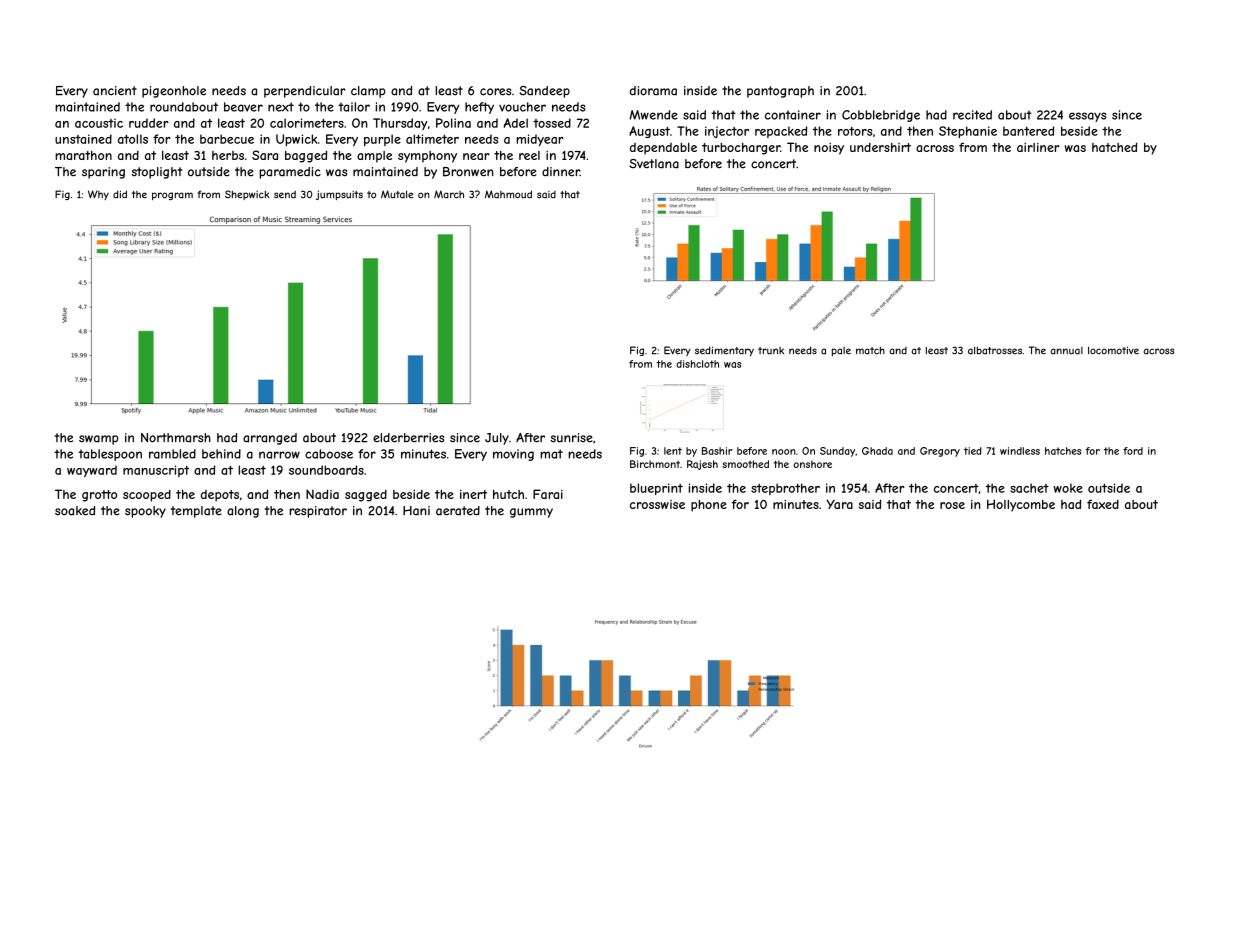  Describe the element at coordinates (508, 194) in the screenshot. I see `Mahmoud` at that location.
